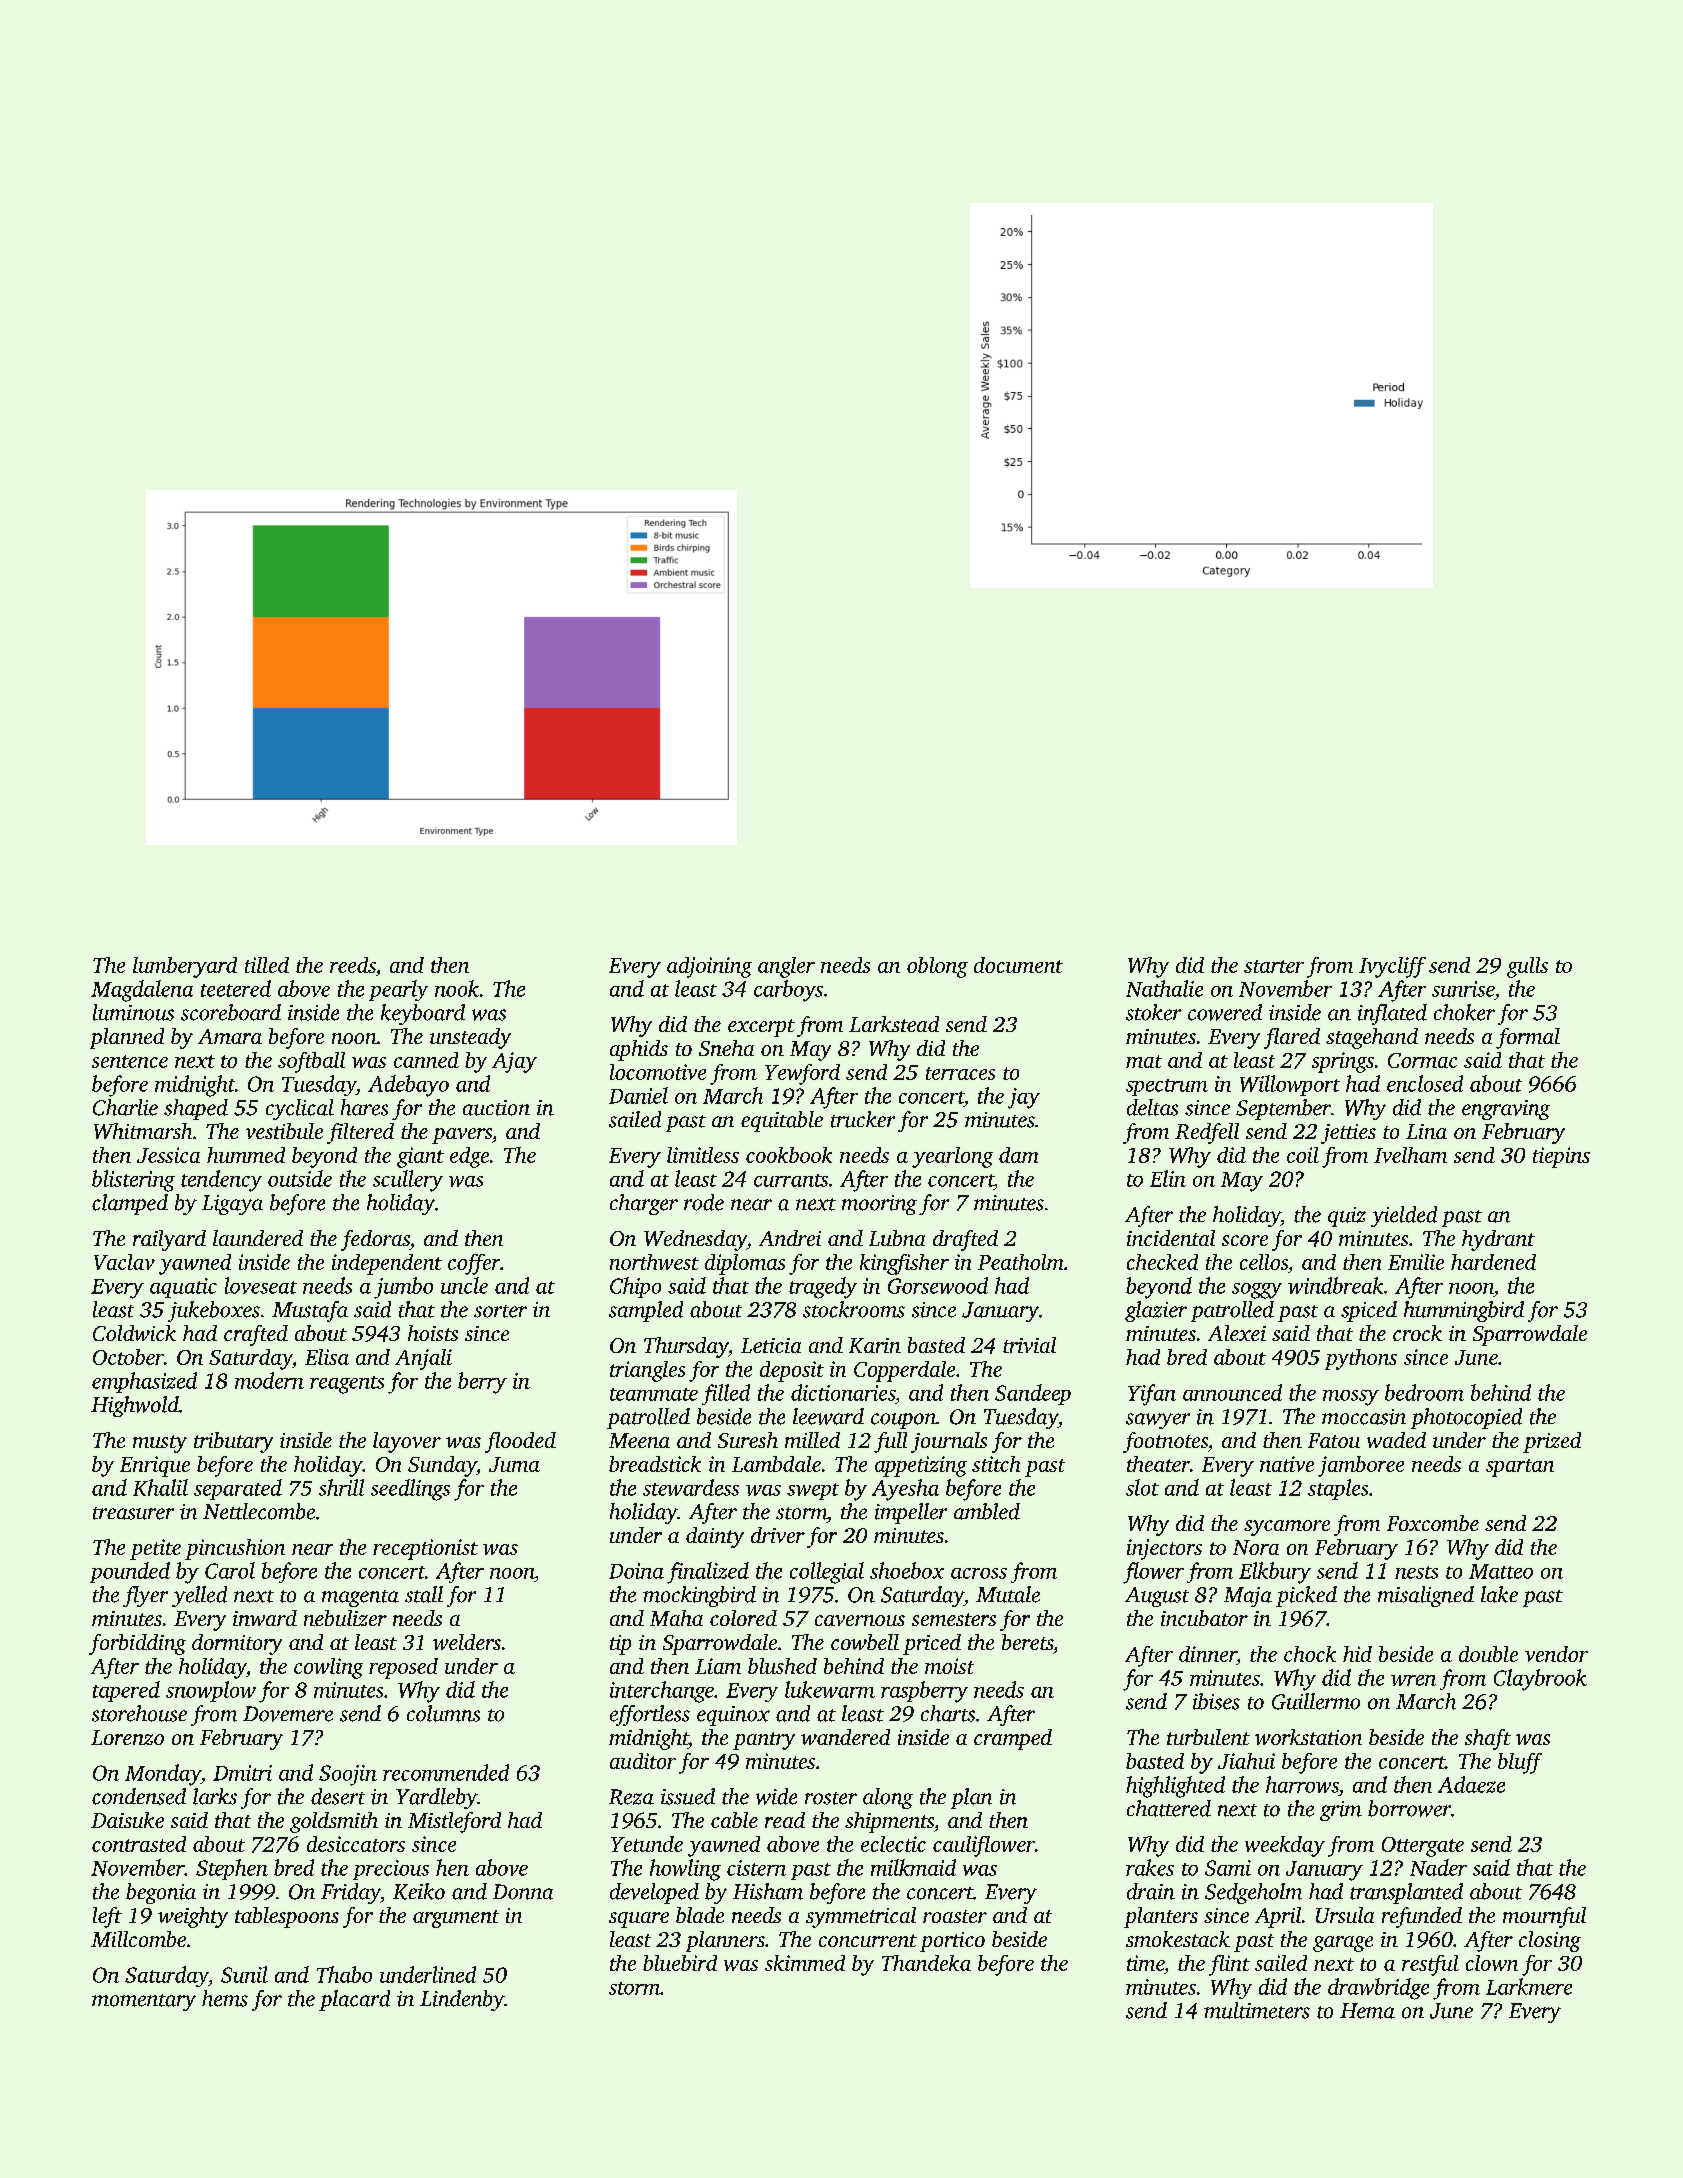 The width and height of the screenshot is (1683, 2178). What do you see at coordinates (407, 1442) in the screenshot?
I see `layover` at bounding box center [407, 1442].
